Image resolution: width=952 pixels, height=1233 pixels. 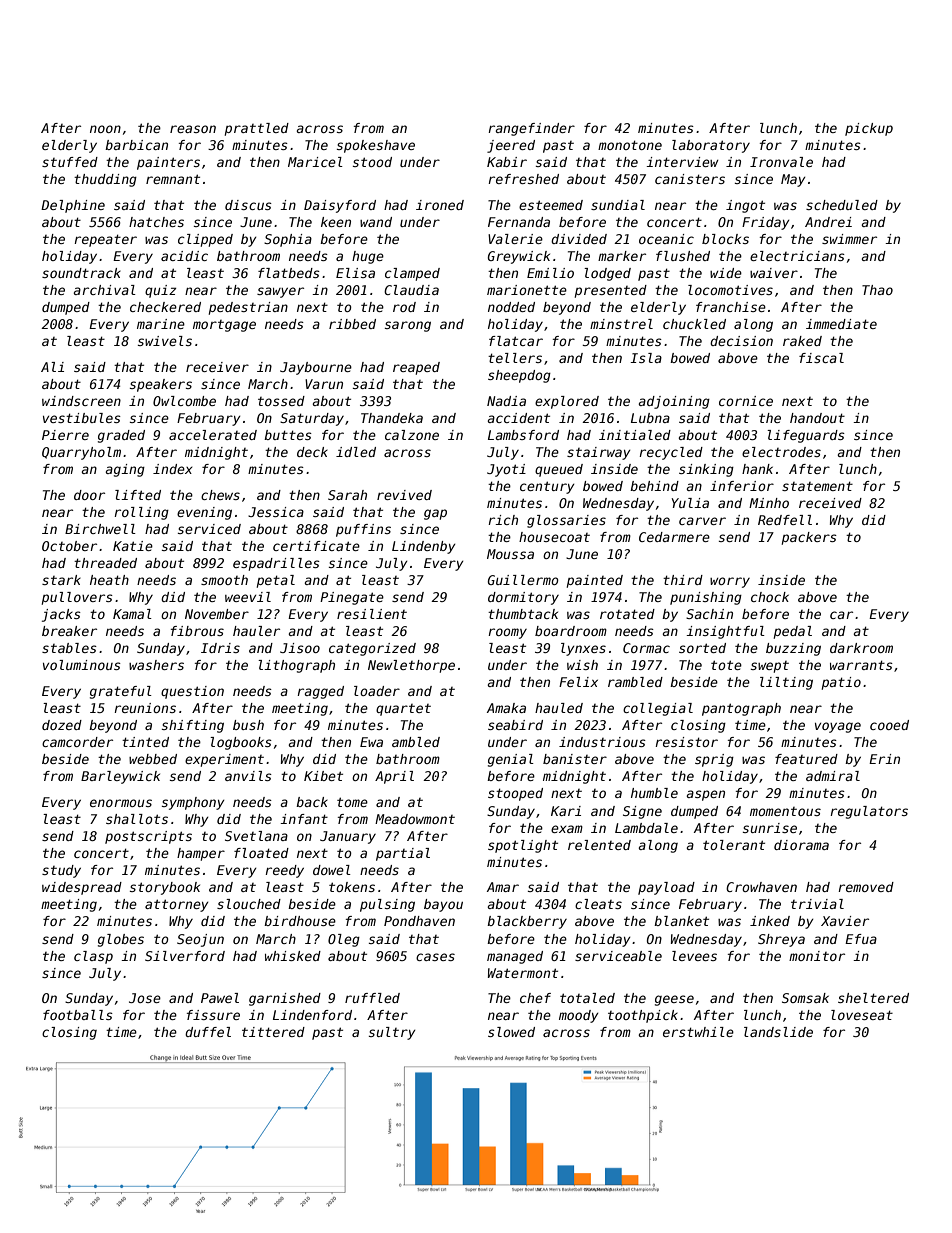 I want to click on flushed, so click(x=683, y=256).
